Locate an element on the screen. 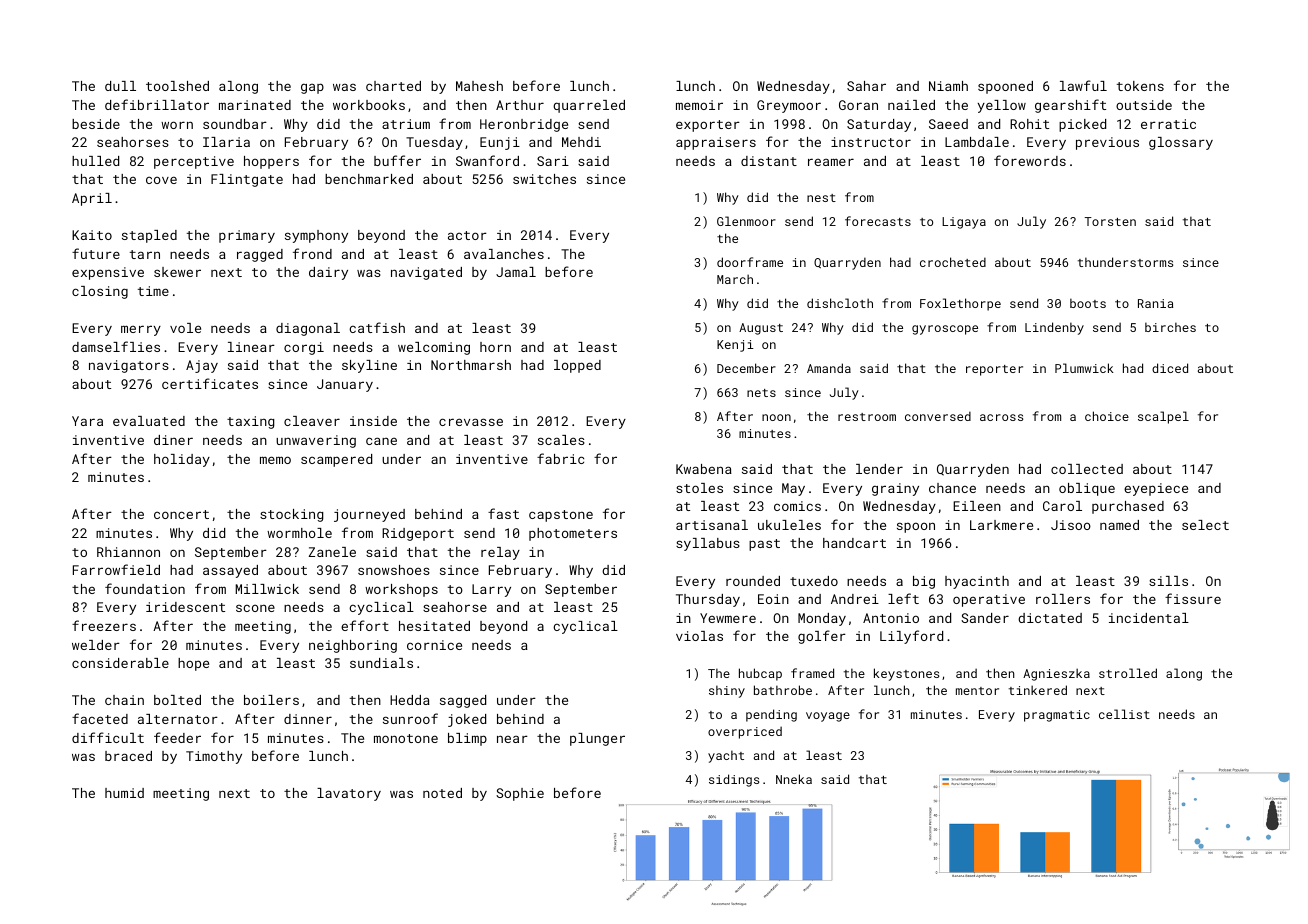 Image resolution: width=1308 pixels, height=924 pixels. Torsten is located at coordinates (1110, 221).
